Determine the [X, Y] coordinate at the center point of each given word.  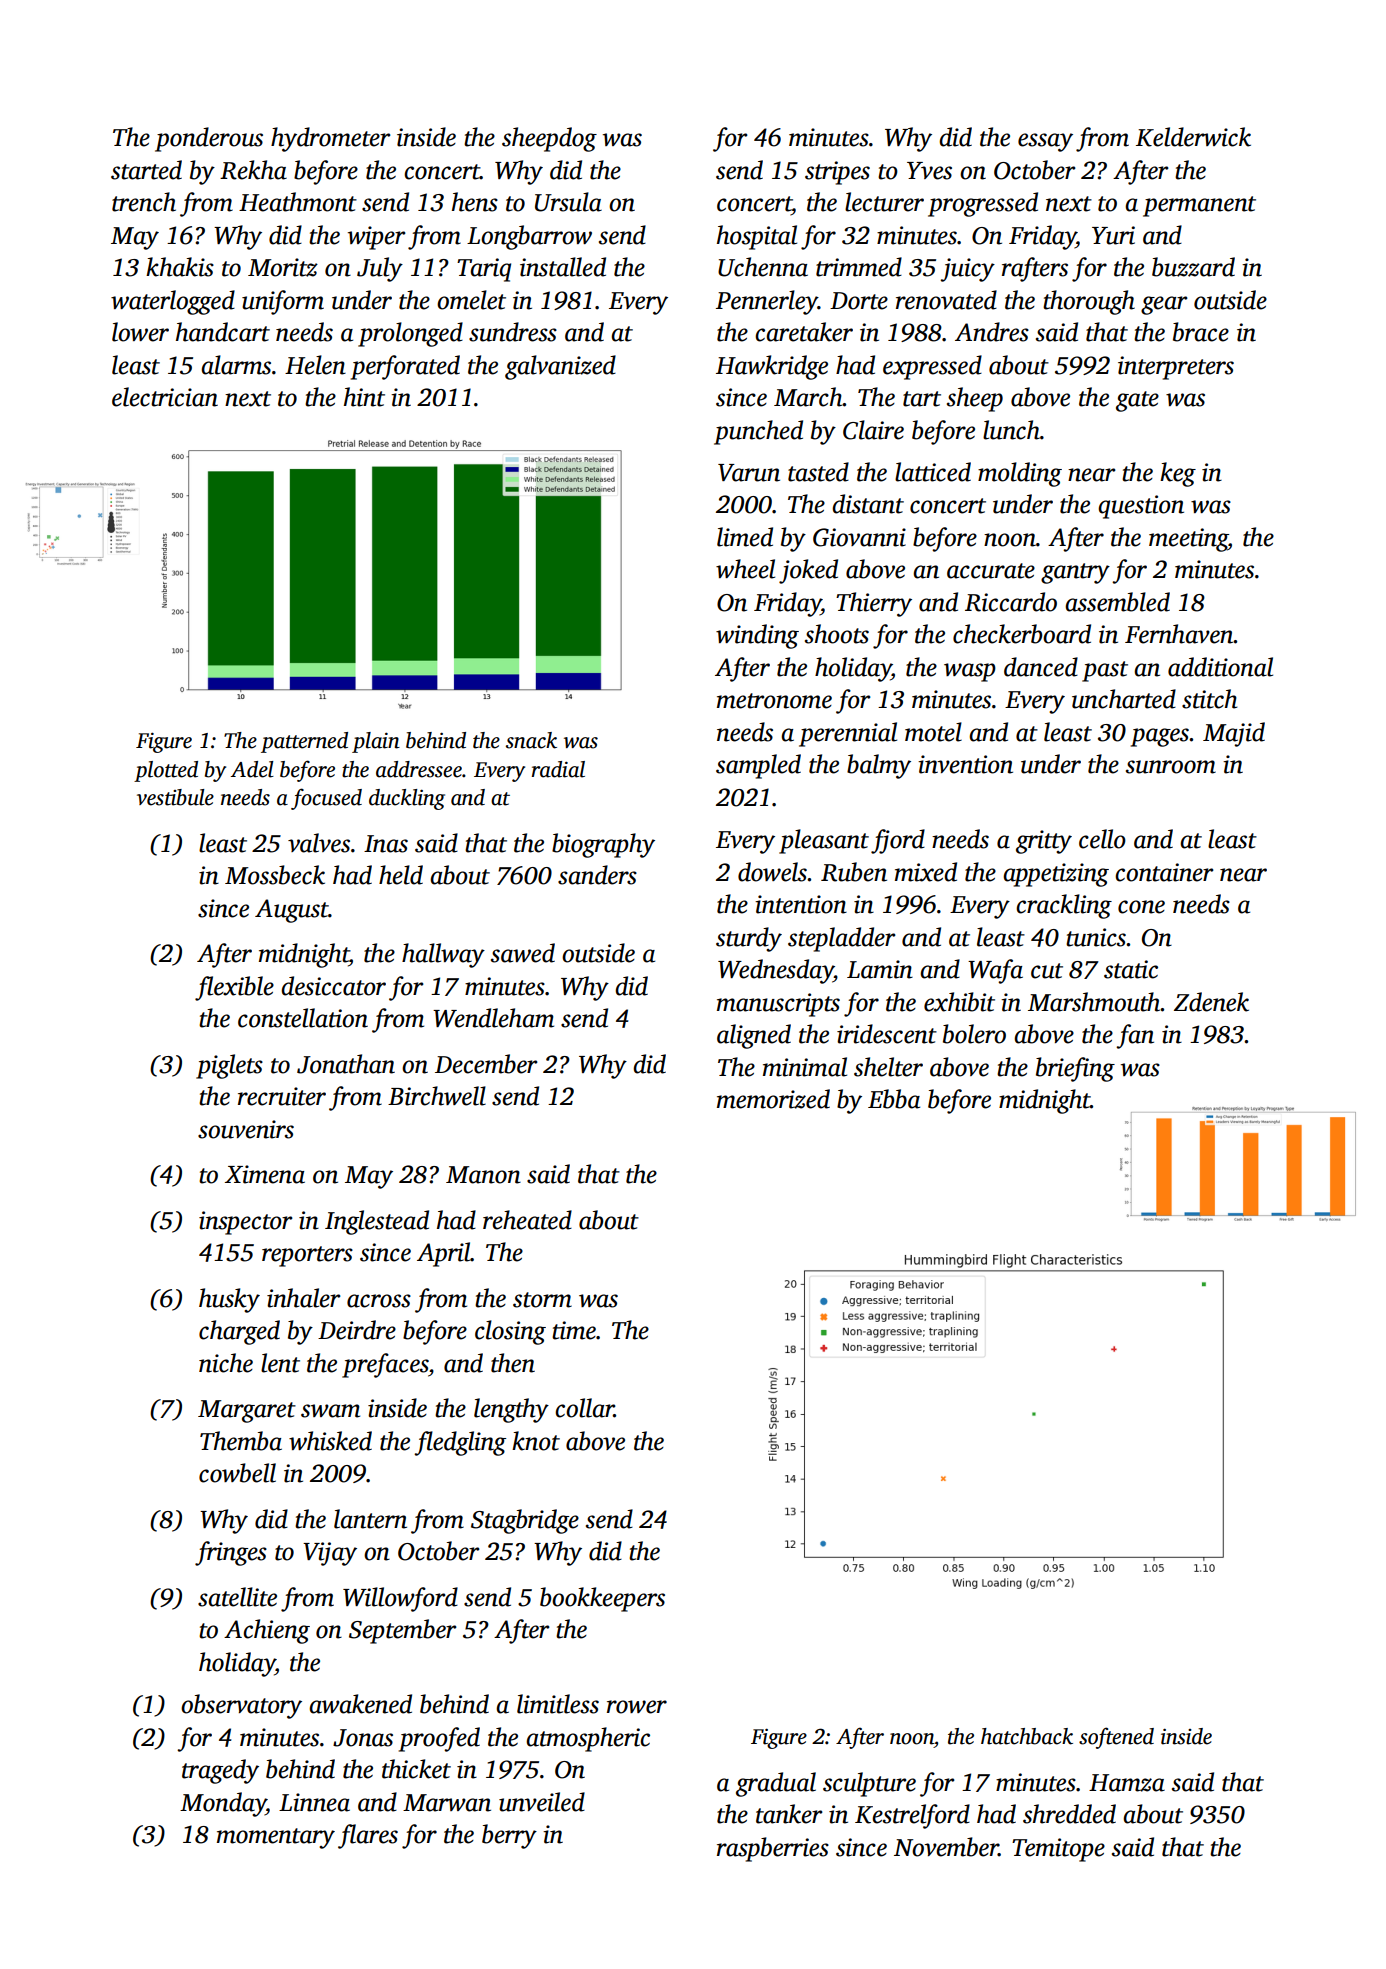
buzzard [1193, 267]
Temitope [1058, 1850]
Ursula [568, 202]
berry [509, 1836]
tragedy [220, 1771]
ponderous [209, 139]
